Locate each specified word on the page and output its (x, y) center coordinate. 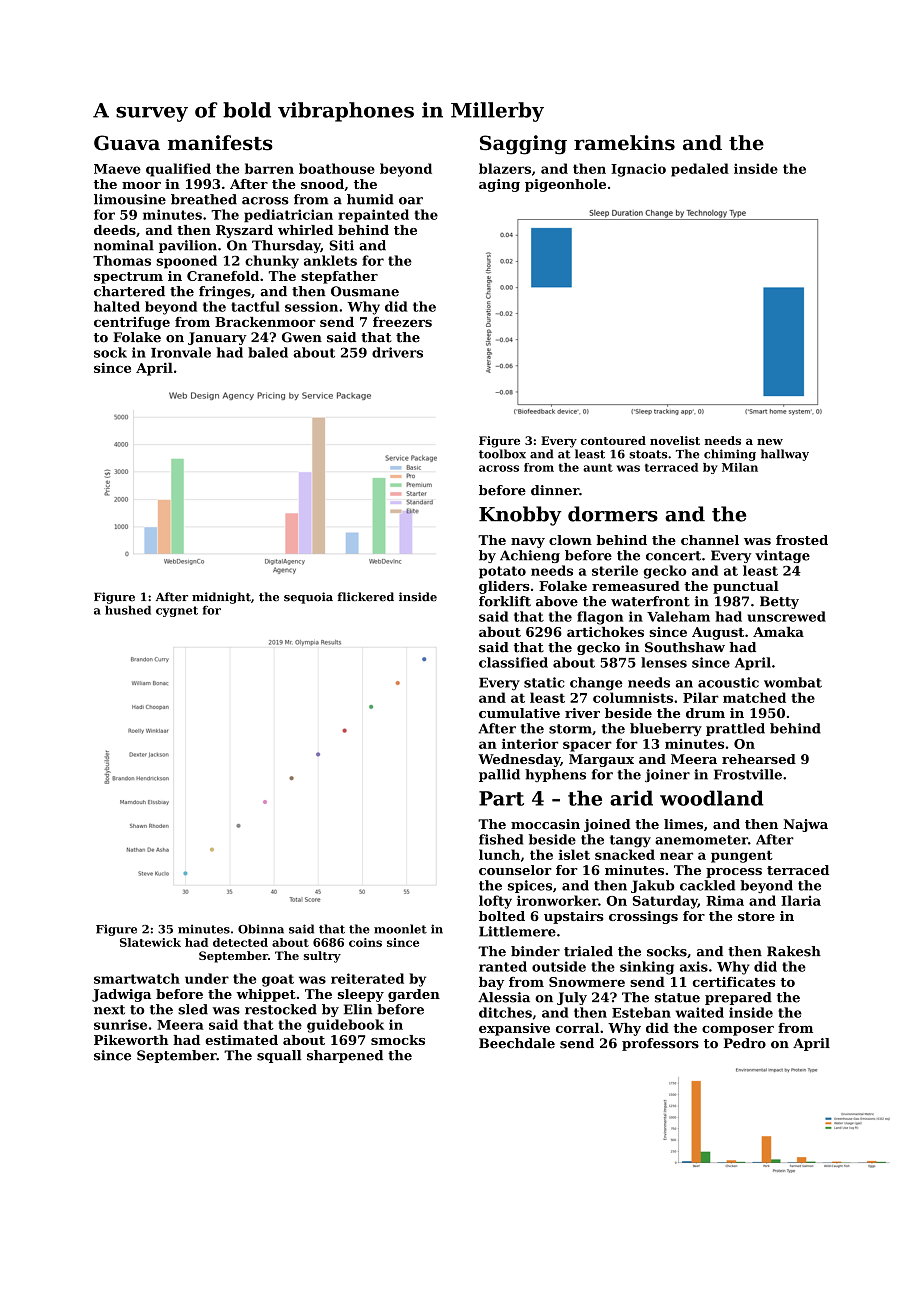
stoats (648, 454)
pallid (499, 775)
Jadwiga (121, 995)
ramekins (624, 143)
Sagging (523, 145)
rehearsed (759, 759)
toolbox (502, 454)
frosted (802, 540)
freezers (402, 322)
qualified (178, 170)
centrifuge (132, 323)
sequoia (308, 598)
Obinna (261, 929)
